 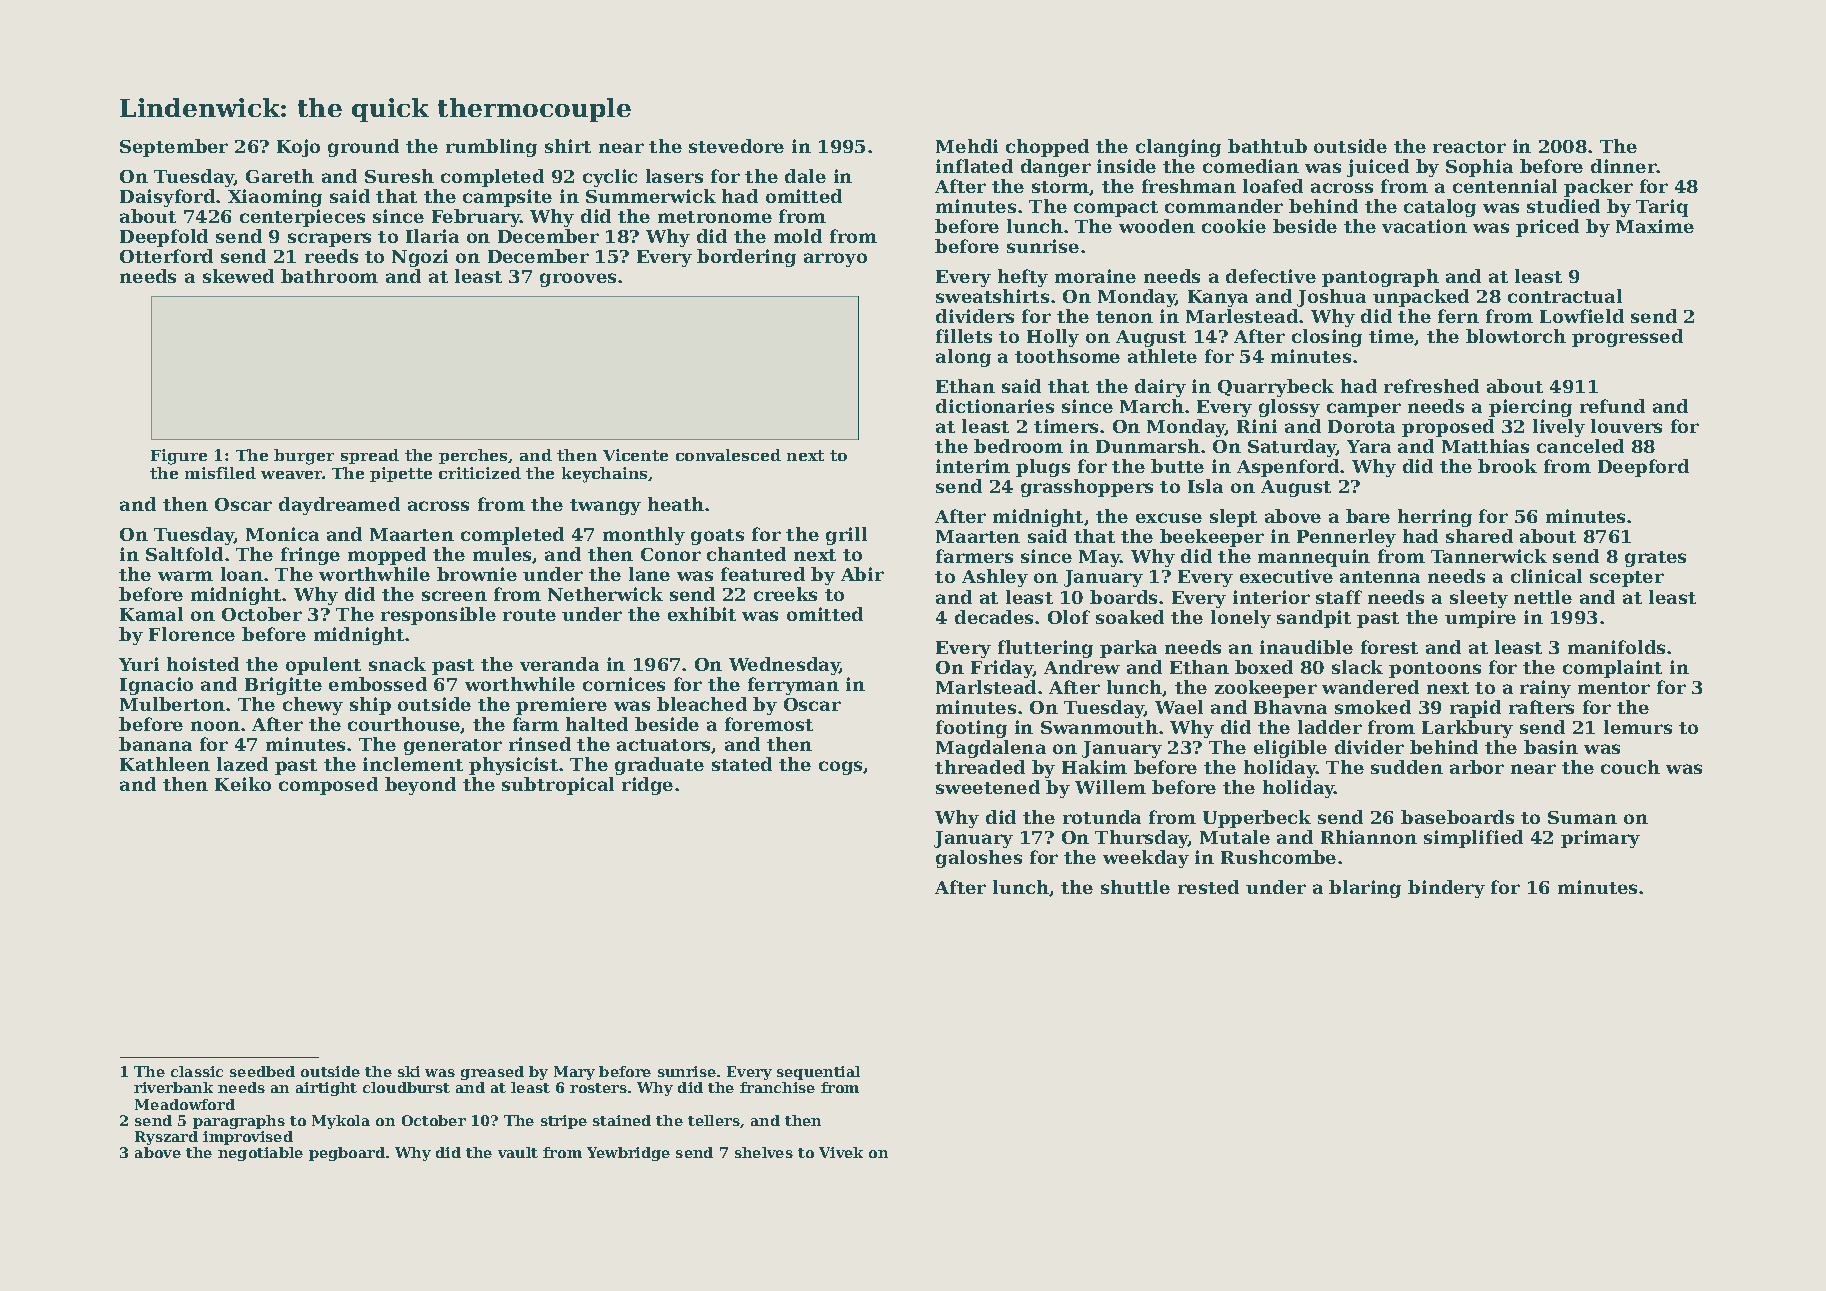 I want to click on bindery, so click(x=1446, y=889).
